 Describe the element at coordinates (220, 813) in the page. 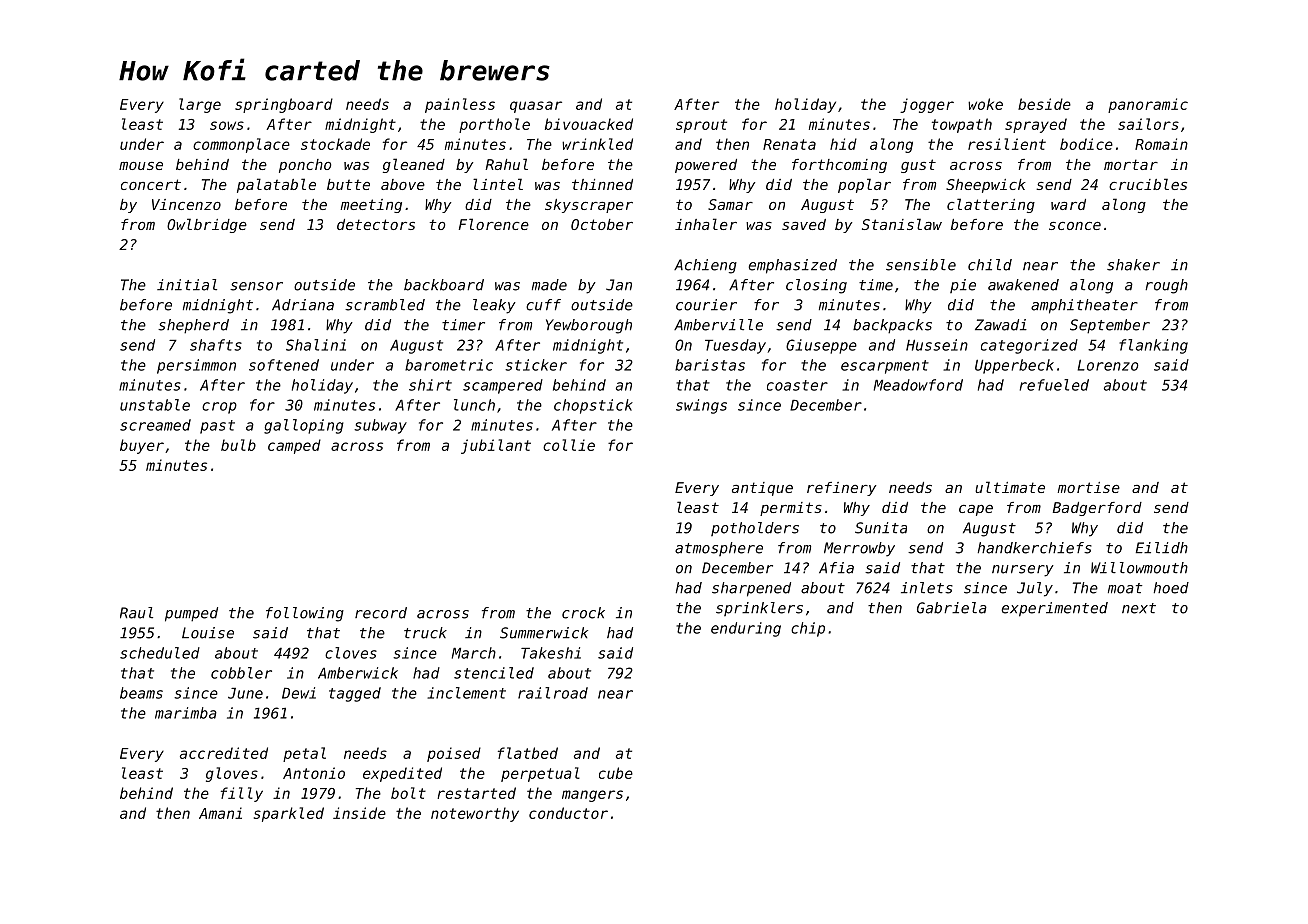

I see `Amani` at that location.
